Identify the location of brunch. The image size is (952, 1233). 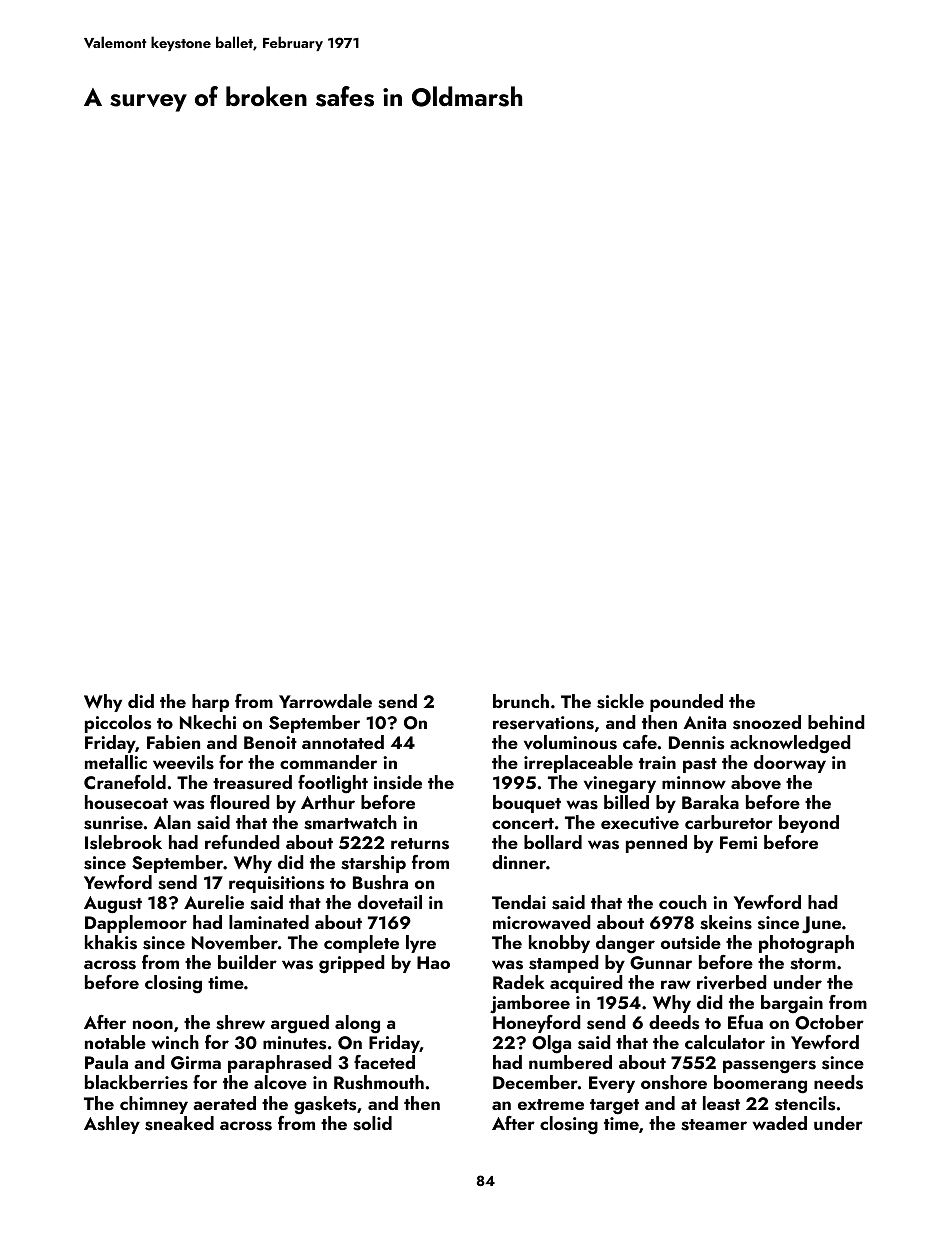
(521, 701).
